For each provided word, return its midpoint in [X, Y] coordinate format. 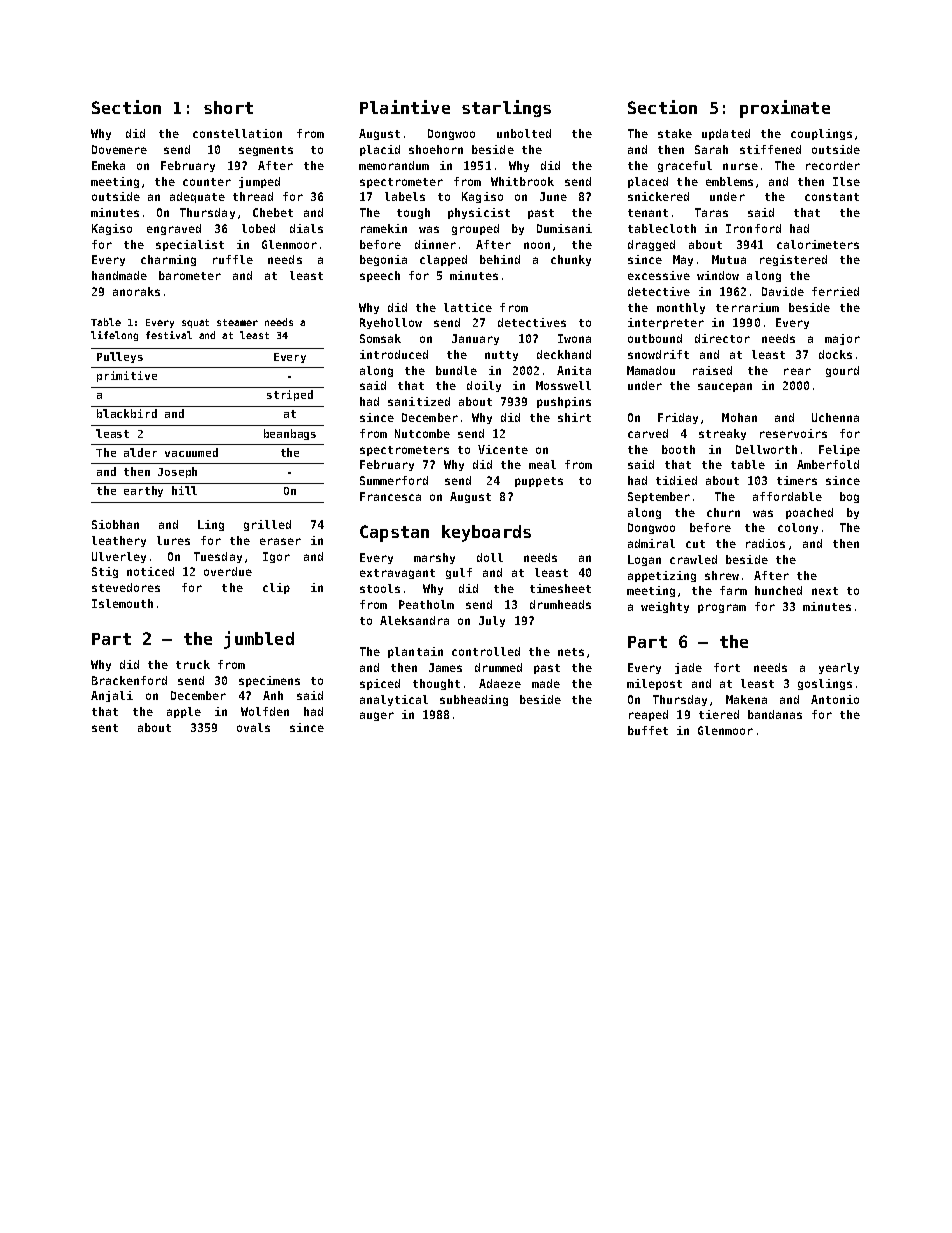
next [825, 591]
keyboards [486, 533]
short [228, 107]
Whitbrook [522, 181]
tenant [648, 213]
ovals [253, 727]
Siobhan [115, 524]
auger [377, 716]
